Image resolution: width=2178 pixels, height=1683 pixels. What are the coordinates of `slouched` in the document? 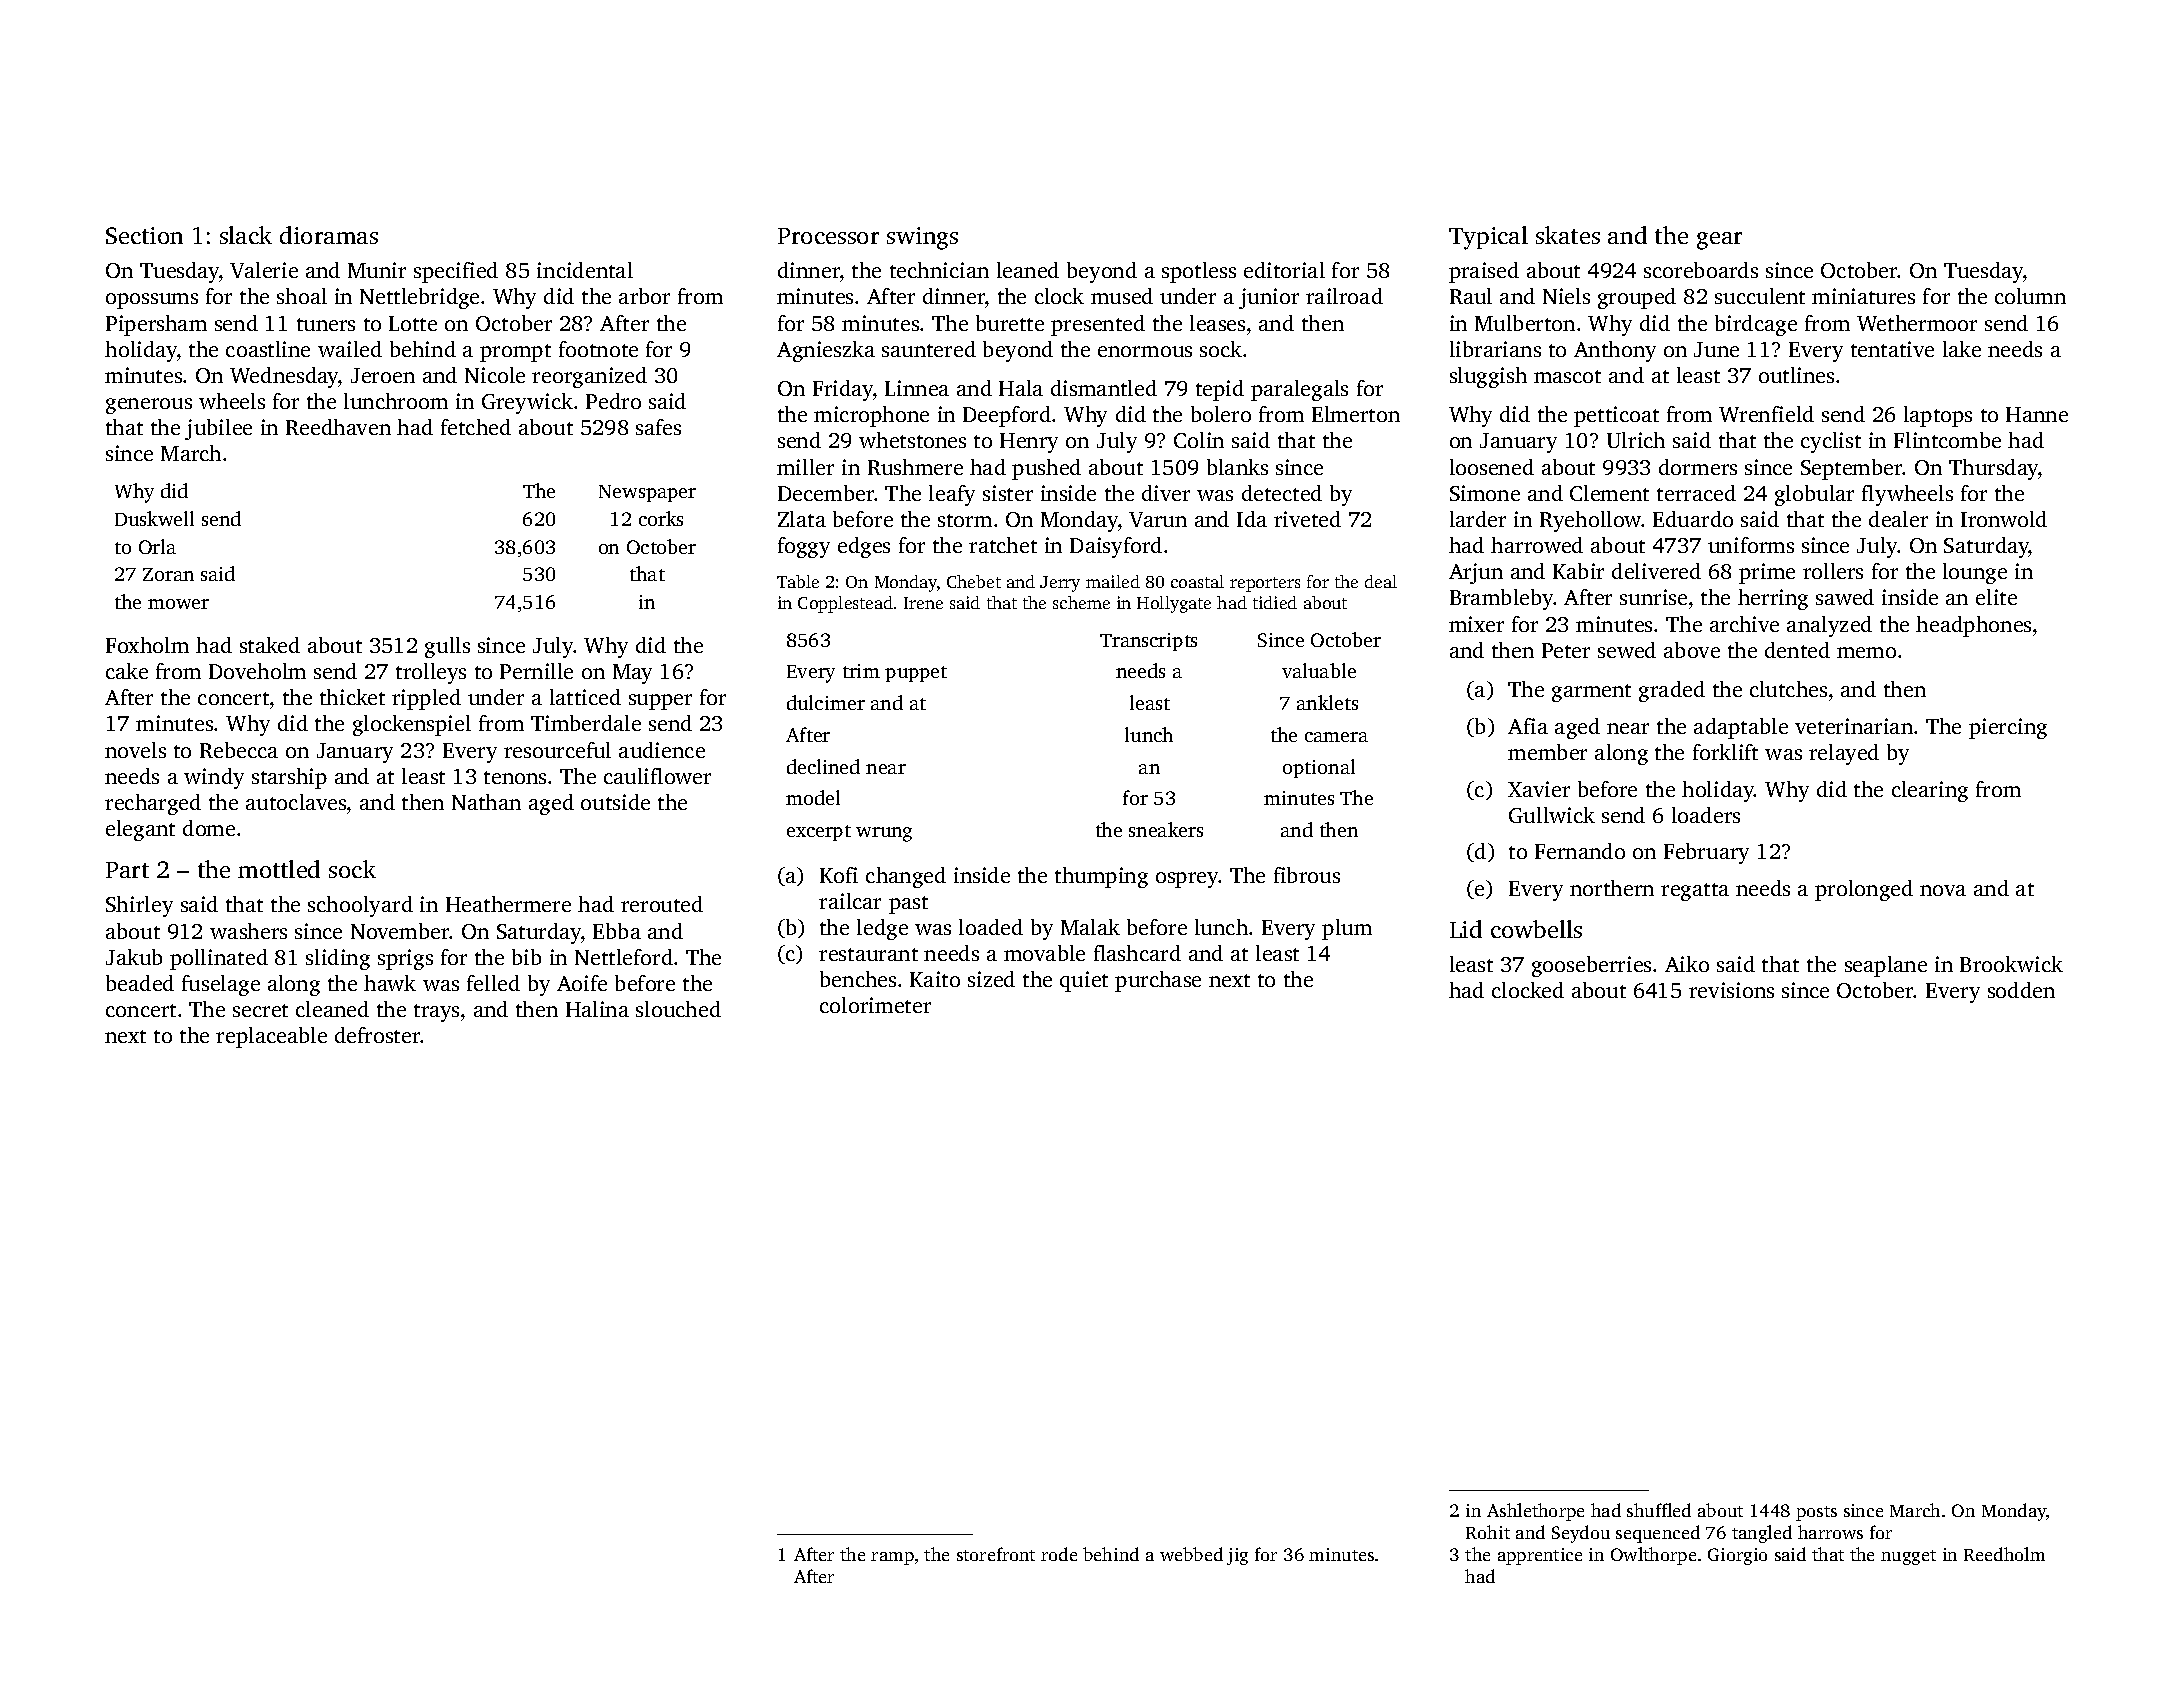 It's located at (678, 1009).
